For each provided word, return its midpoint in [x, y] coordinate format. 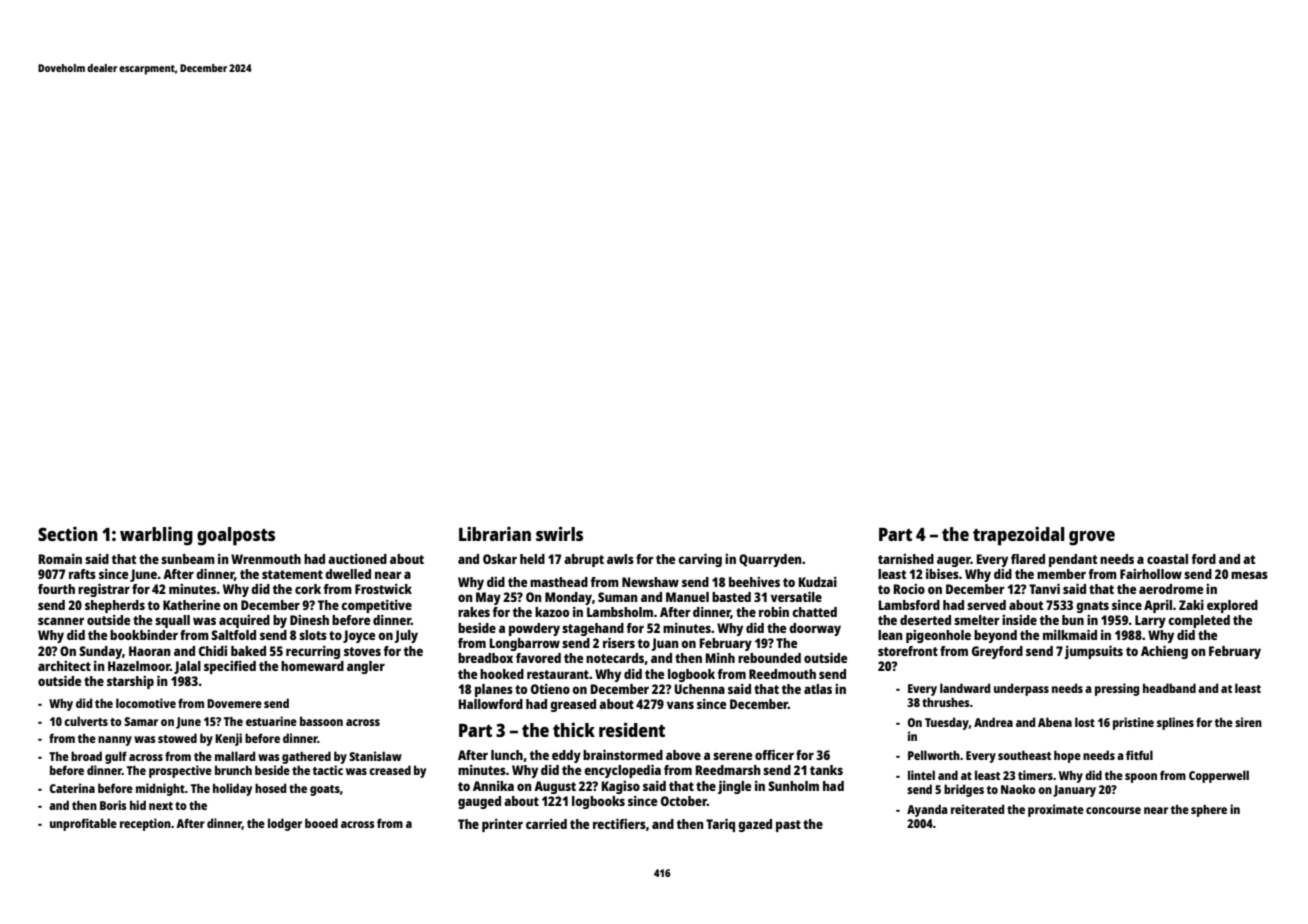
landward [965, 688]
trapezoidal [1018, 536]
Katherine [191, 605]
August [555, 787]
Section [68, 533]
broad [86, 756]
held [532, 559]
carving [700, 560]
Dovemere [234, 703]
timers [1035, 775]
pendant [1073, 560]
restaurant [558, 674]
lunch [507, 755]
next [161, 806]
